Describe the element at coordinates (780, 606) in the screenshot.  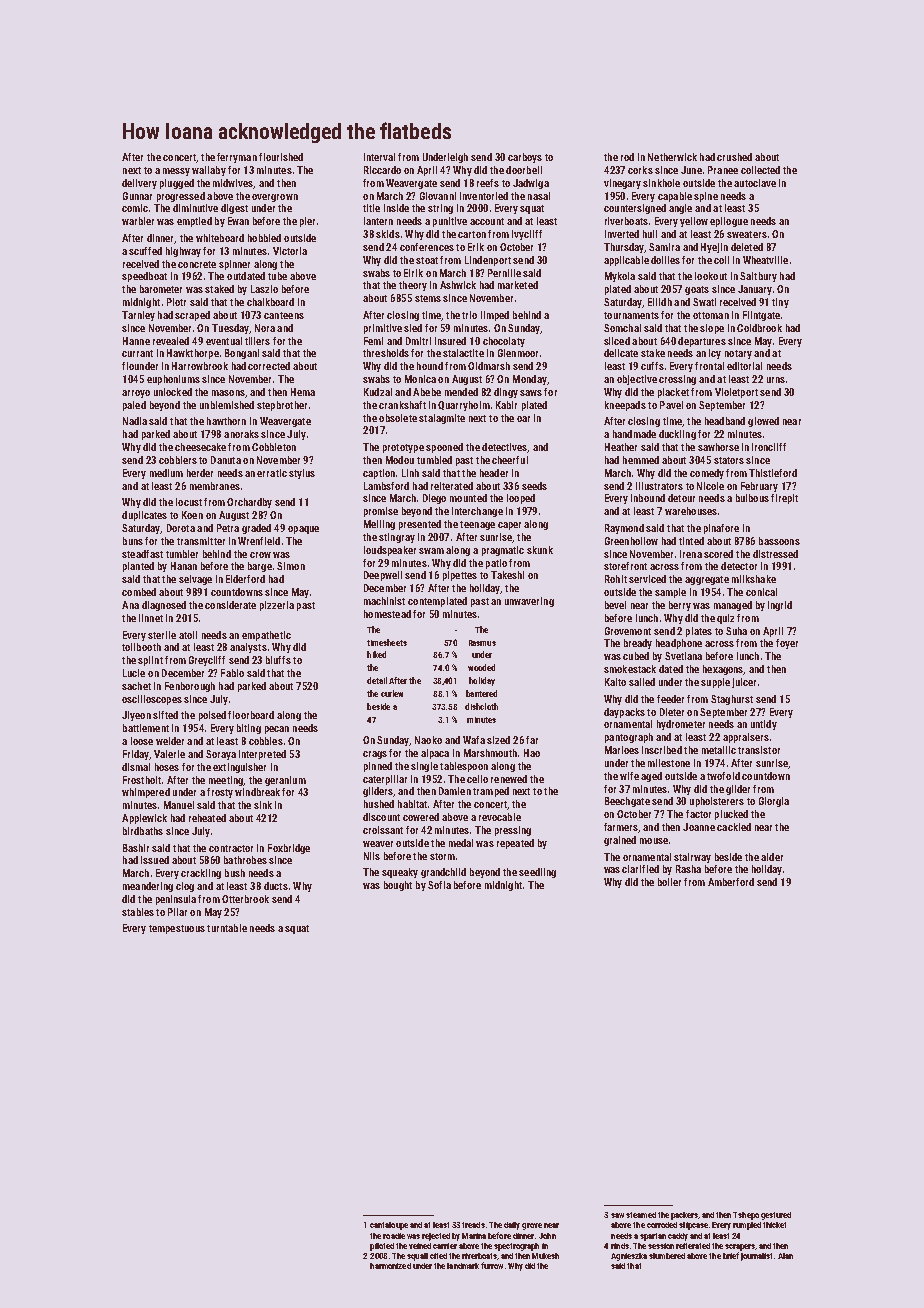
I see `Ingrid` at that location.
